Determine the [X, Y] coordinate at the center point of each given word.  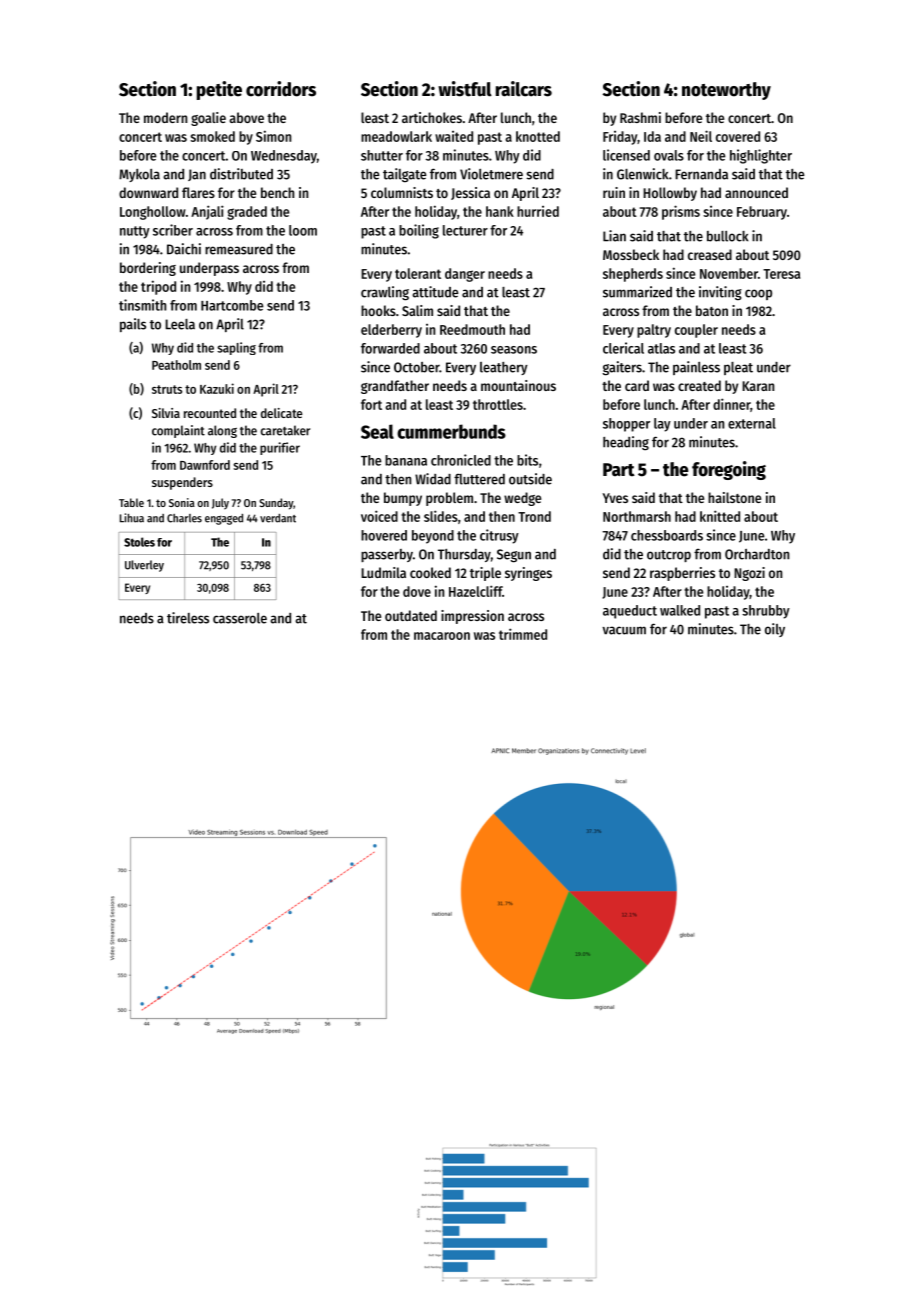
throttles [498, 404]
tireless [188, 618]
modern [165, 117]
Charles [184, 518]
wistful [465, 89]
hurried [538, 211]
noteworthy [726, 91]
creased [710, 254]
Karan [758, 386]
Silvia [166, 413]
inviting [720, 293]
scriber [173, 230]
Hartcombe [232, 305]
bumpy [403, 499]
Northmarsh [637, 516]
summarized [637, 292]
